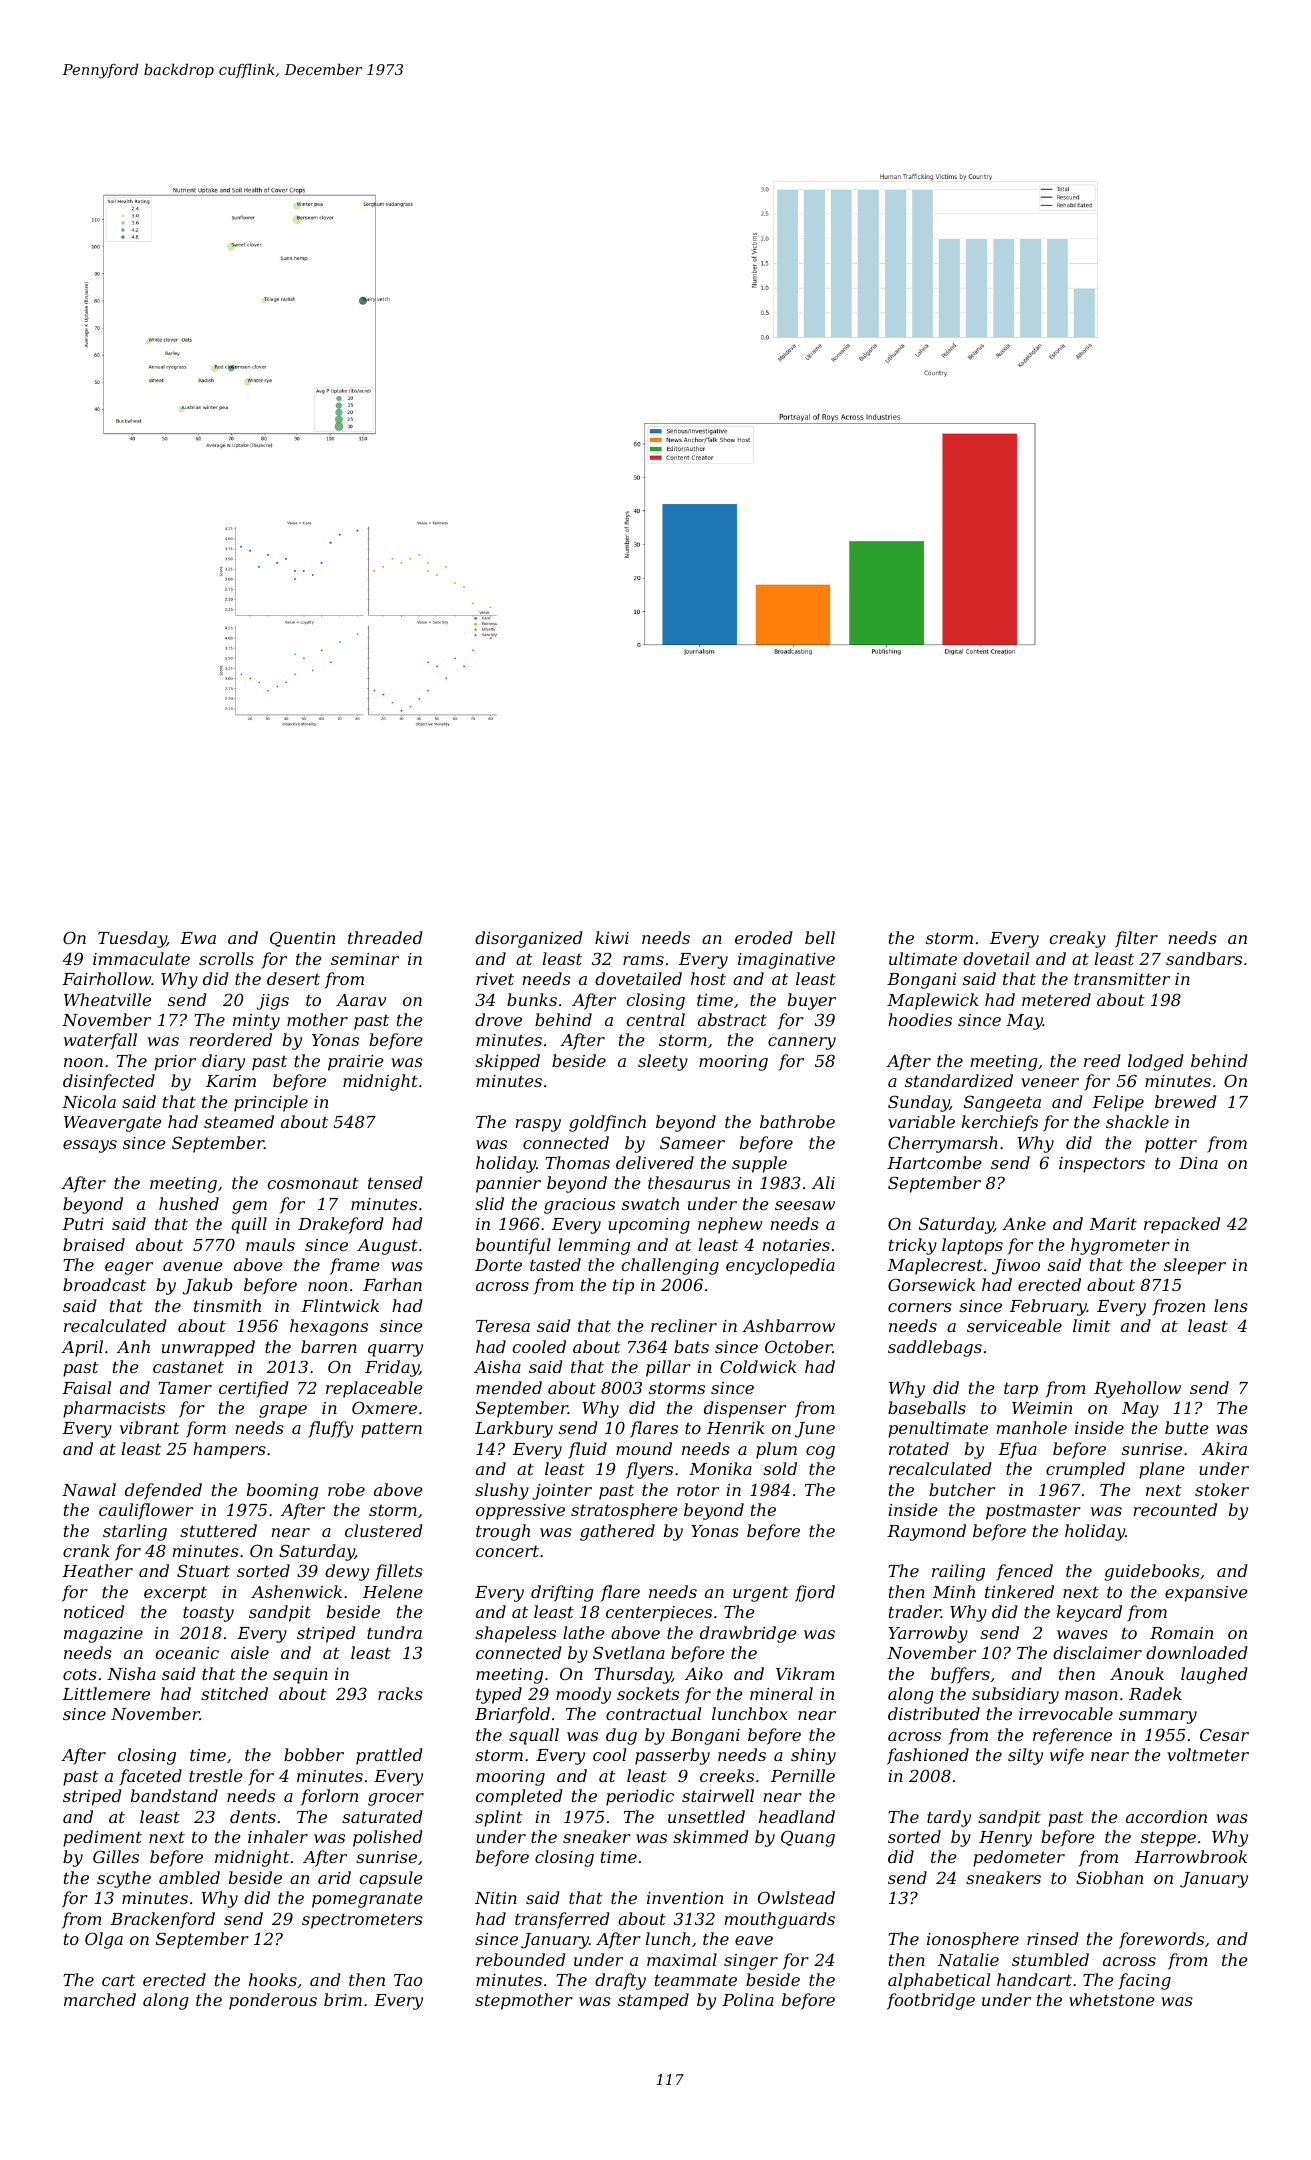 This screenshot has height=2160, width=1311. I want to click on polished, so click(388, 1838).
